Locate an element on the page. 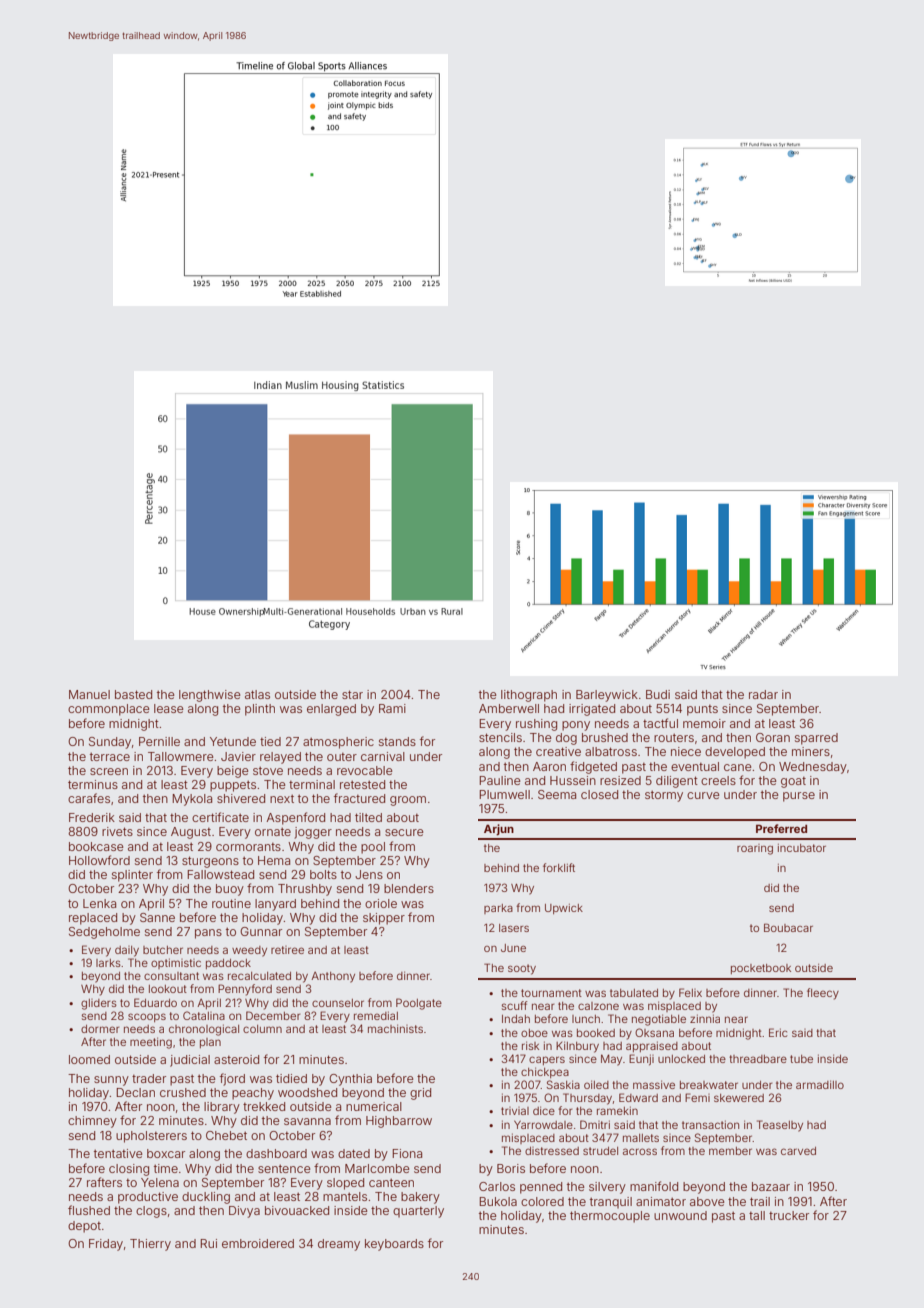  asteroid is located at coordinates (236, 1059).
